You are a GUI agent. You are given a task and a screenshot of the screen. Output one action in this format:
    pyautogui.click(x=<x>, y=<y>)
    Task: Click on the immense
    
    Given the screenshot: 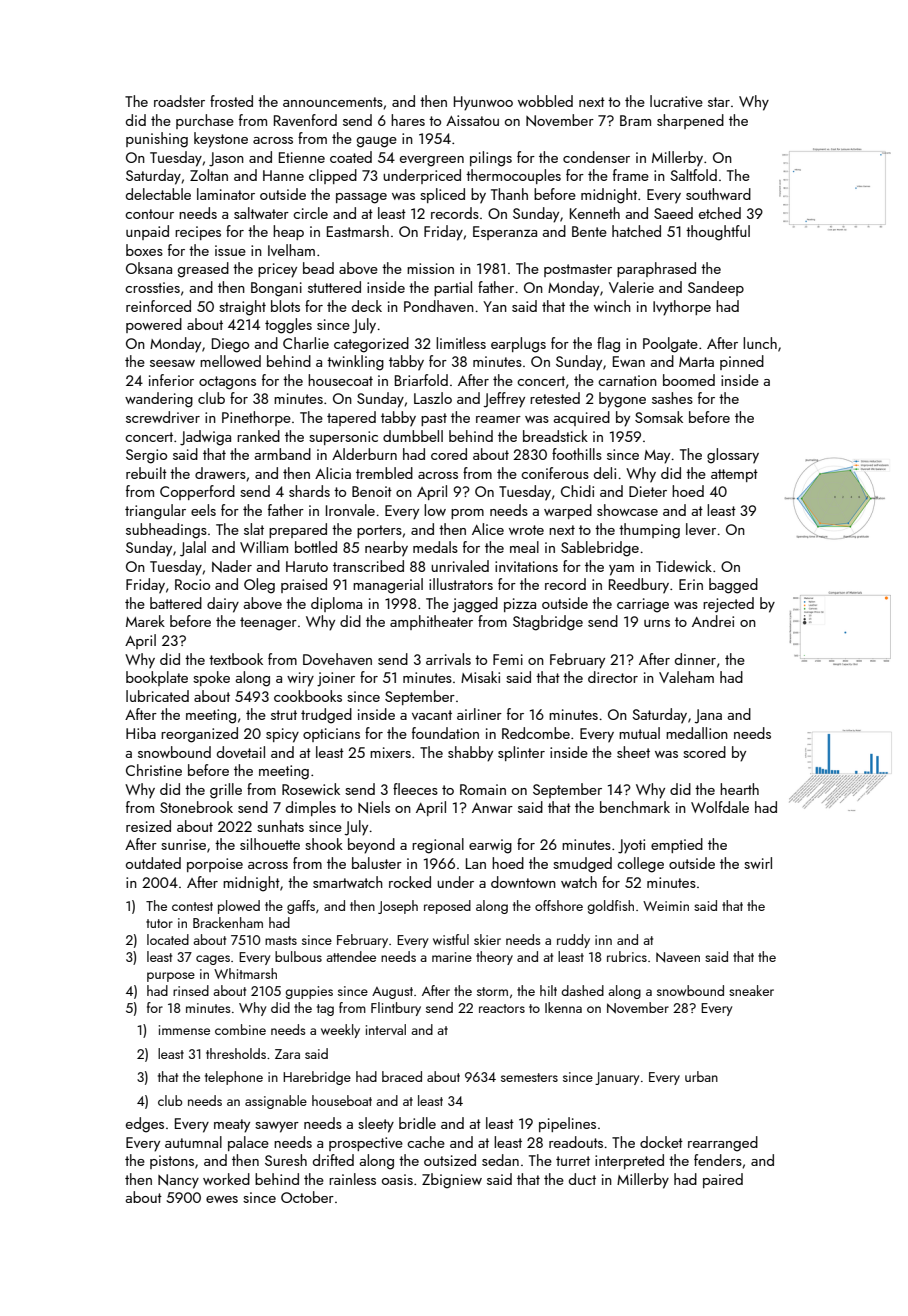 What is the action you would take?
    pyautogui.click(x=184, y=1030)
